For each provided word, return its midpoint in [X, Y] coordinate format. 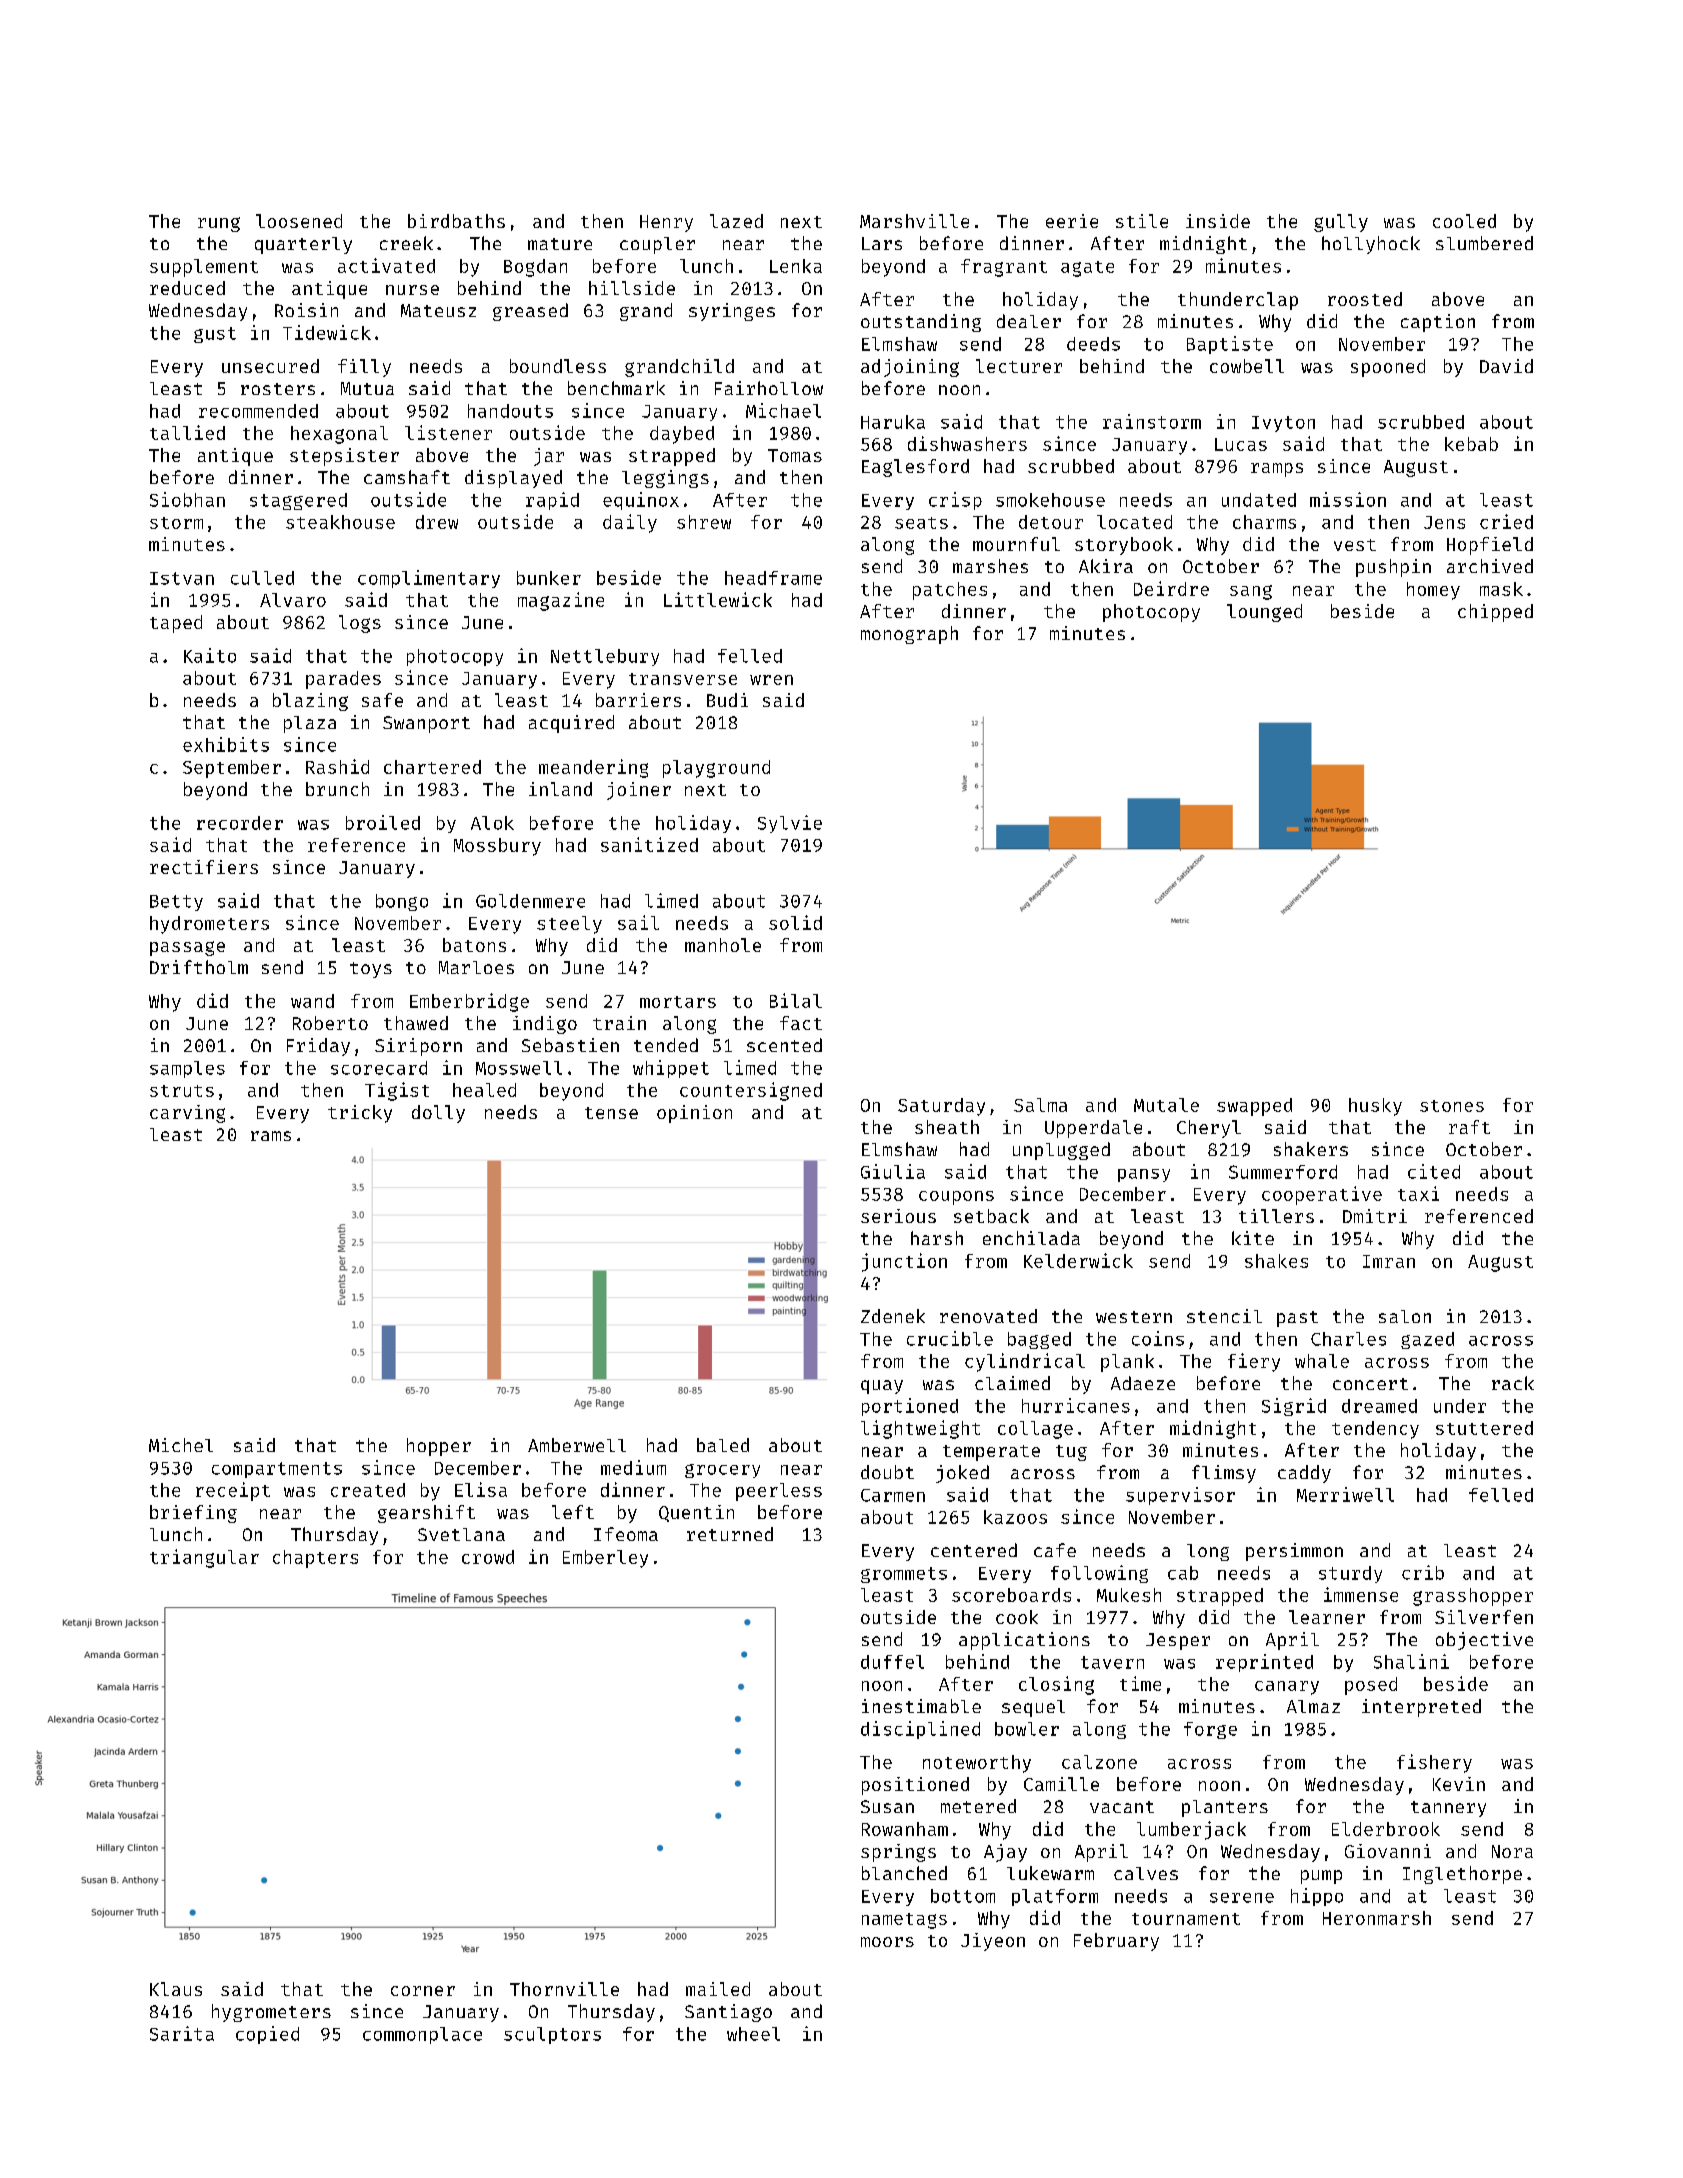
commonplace [422, 2035]
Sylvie [790, 824]
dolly [438, 1114]
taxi [1418, 1193]
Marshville [914, 221]
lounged [1264, 613]
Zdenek [893, 1316]
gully [1341, 223]
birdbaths [456, 221]
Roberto [330, 1023]
